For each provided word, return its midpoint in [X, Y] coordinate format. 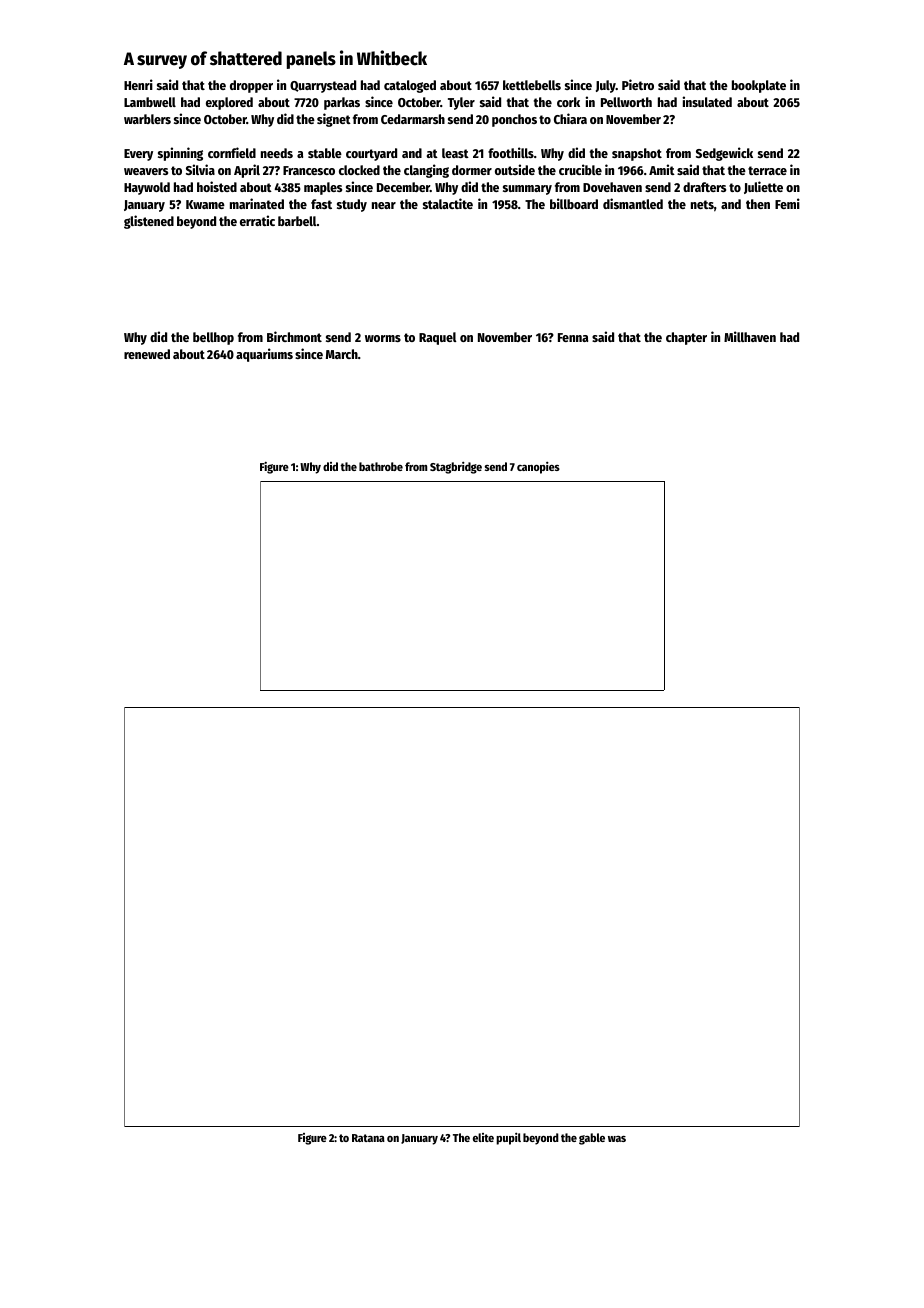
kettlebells [532, 85]
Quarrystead [323, 86]
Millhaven [750, 336]
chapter [686, 338]
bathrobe [381, 466]
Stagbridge [456, 468]
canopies [538, 468]
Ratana [368, 1138]
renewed [147, 354]
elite [483, 1137]
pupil [508, 1139]
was [617, 1139]
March [342, 354]
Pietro [638, 84]
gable [592, 1139]
